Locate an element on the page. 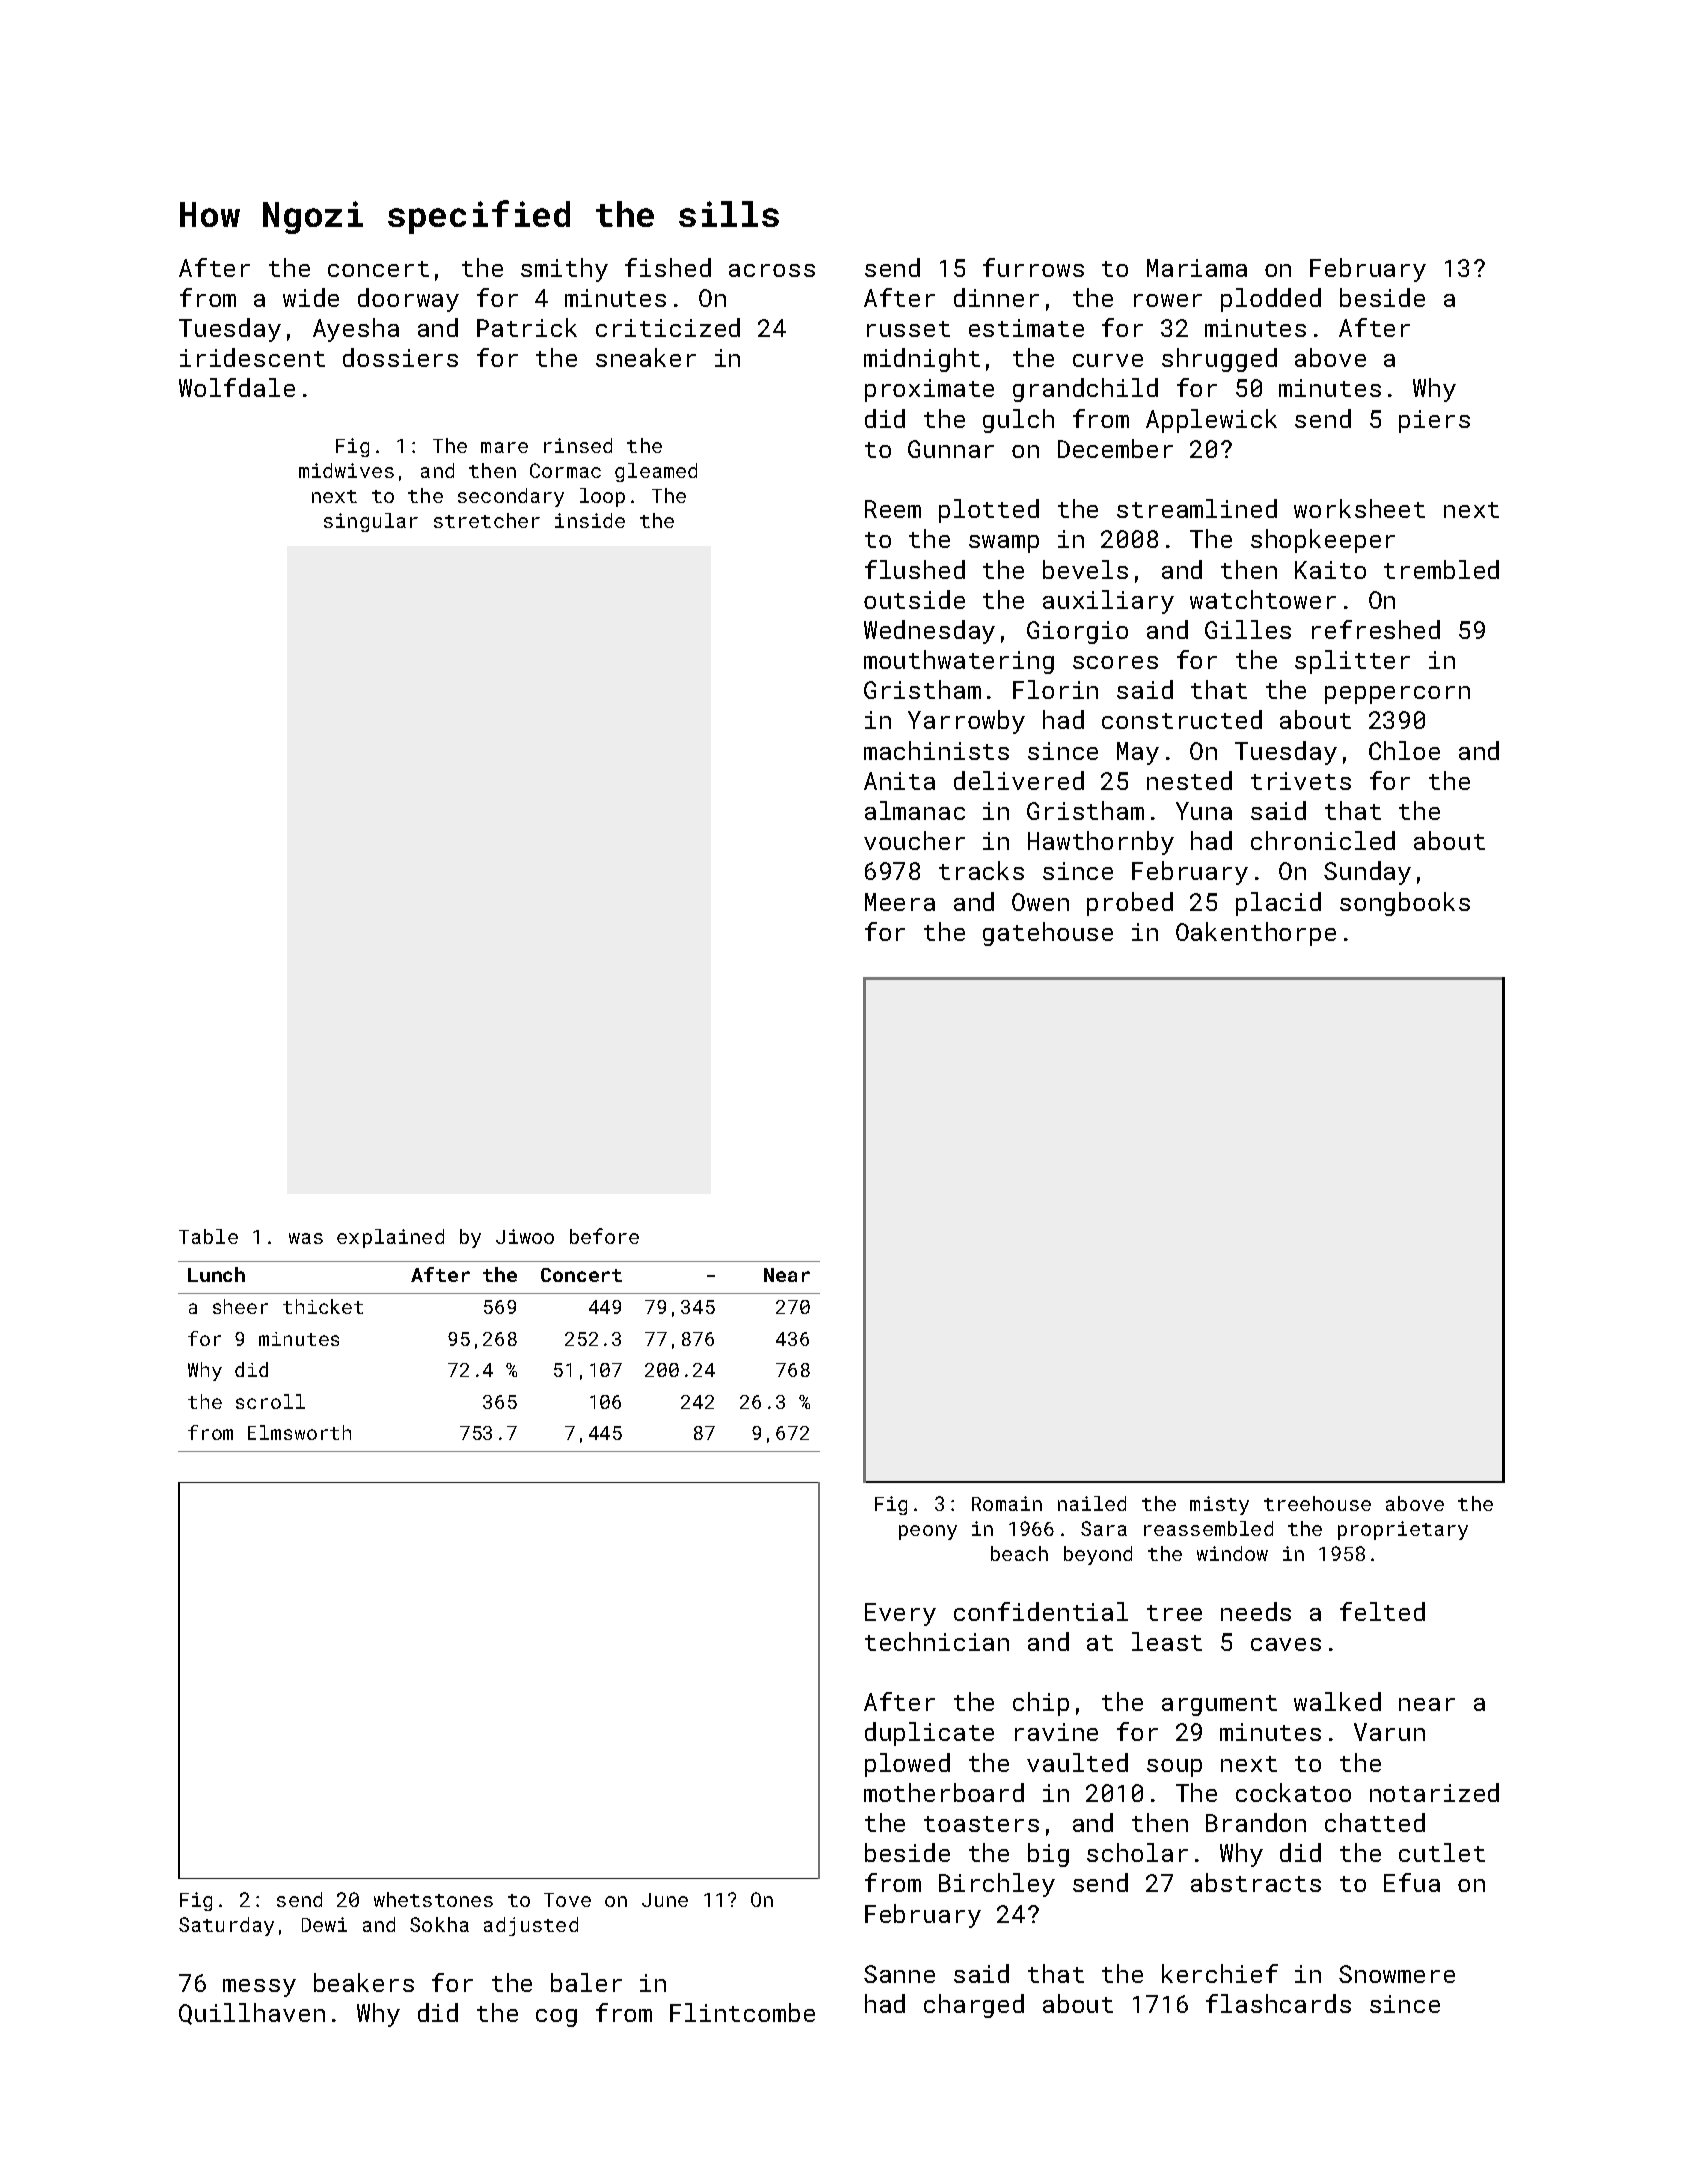 Image resolution: width=1683 pixels, height=2178 pixels. gatehouse is located at coordinates (1048, 934).
